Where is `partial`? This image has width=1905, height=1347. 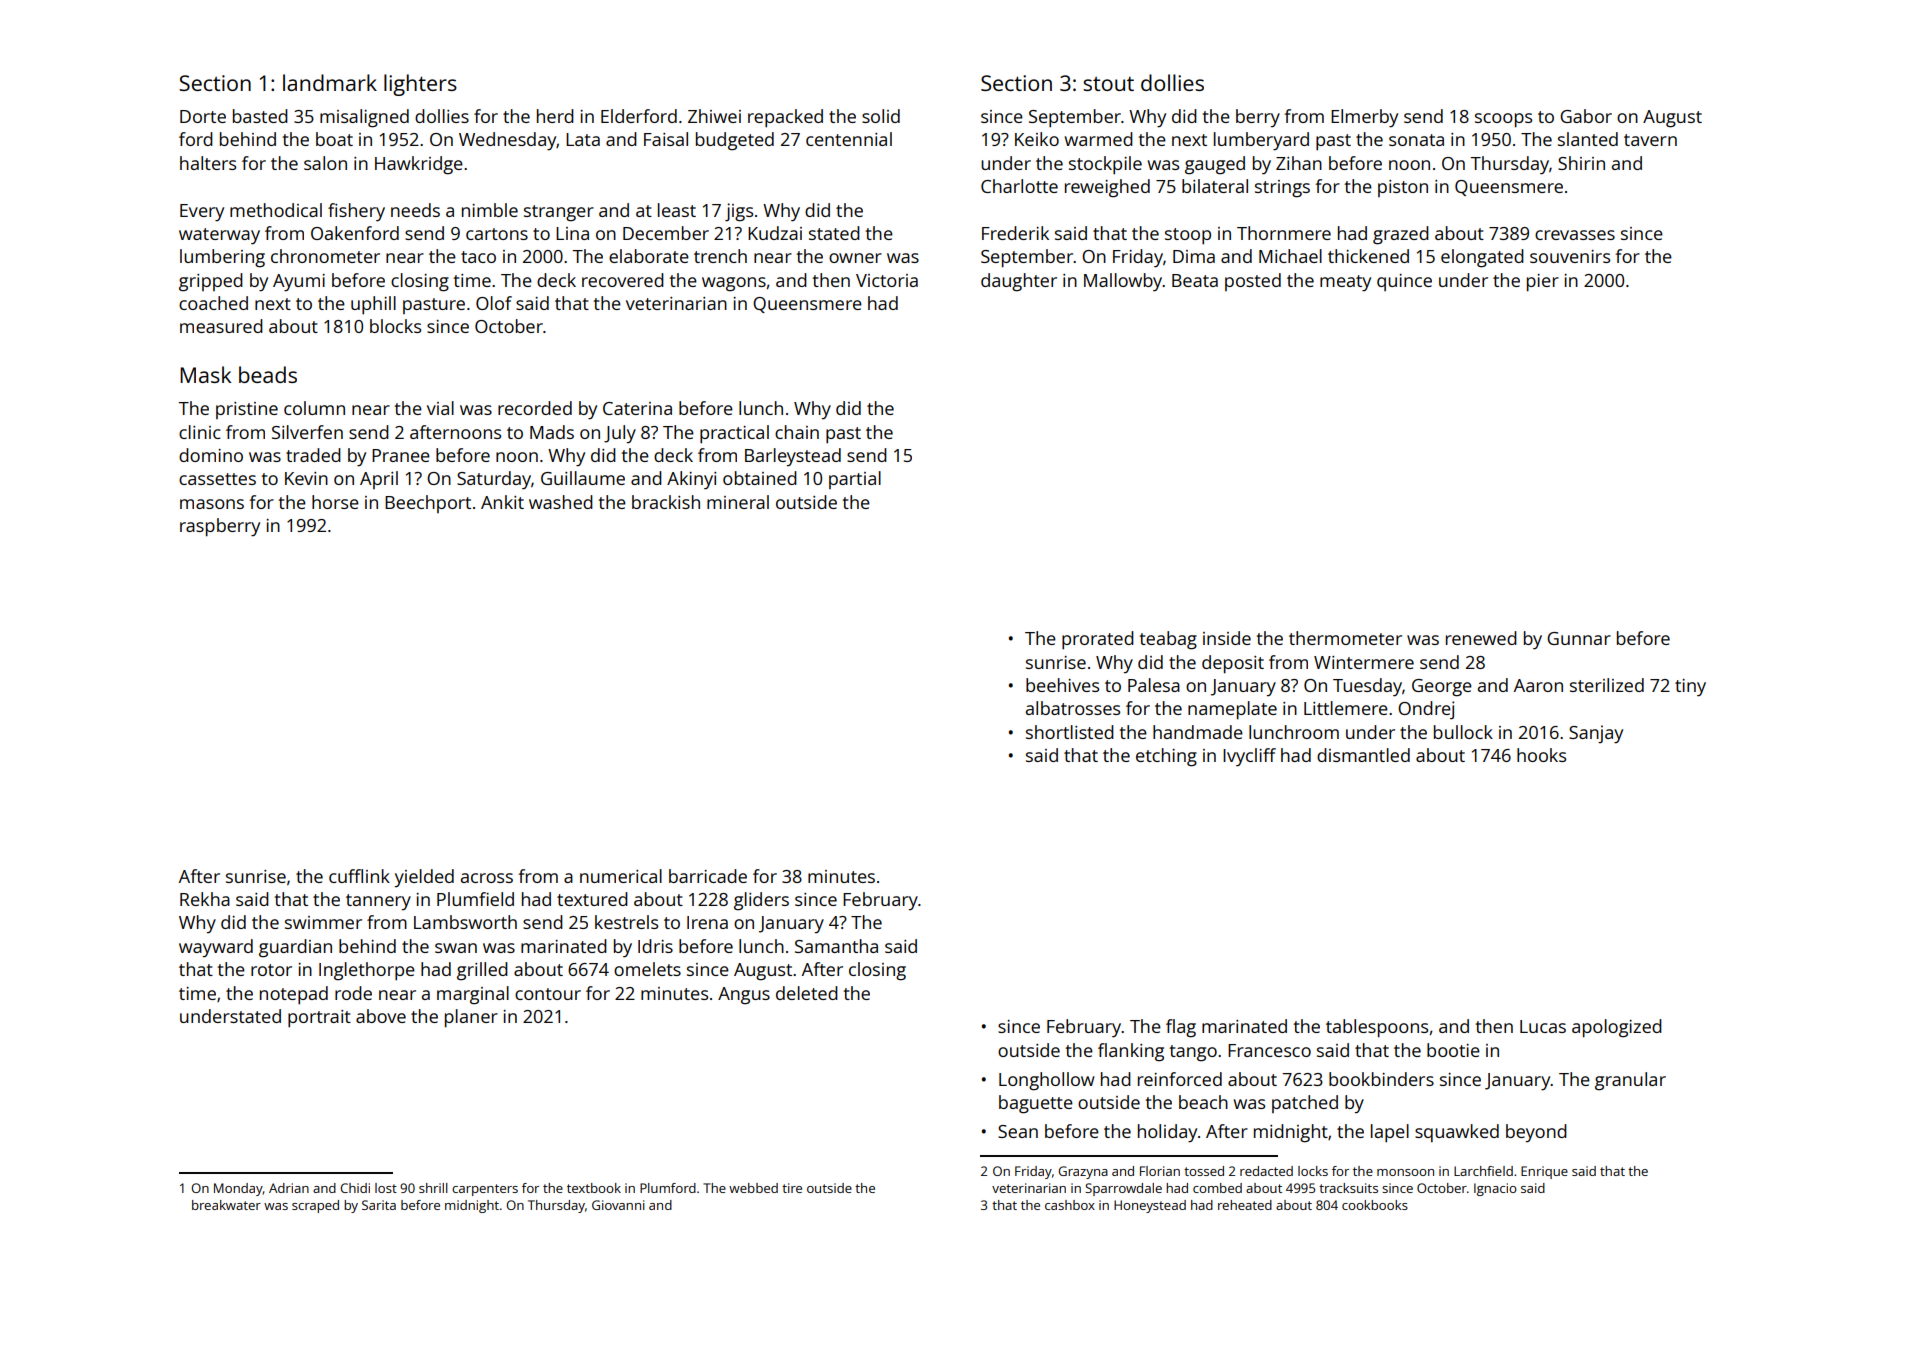
partial is located at coordinates (855, 480).
